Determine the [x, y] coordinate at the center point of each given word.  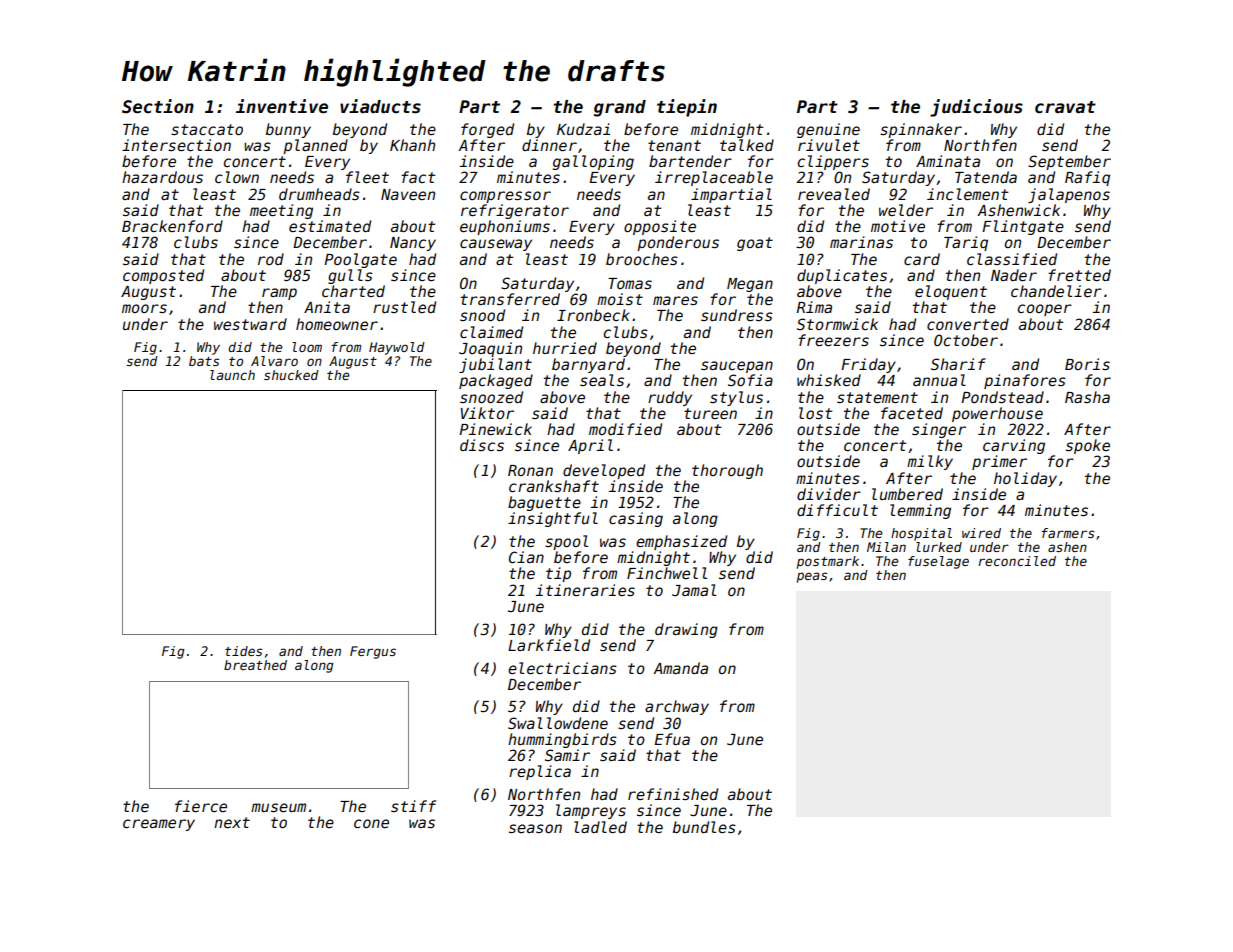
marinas [861, 242]
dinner [549, 145]
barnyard [588, 365]
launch [232, 375]
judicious [976, 108]
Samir [567, 755]
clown [237, 177]
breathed [255, 665]
